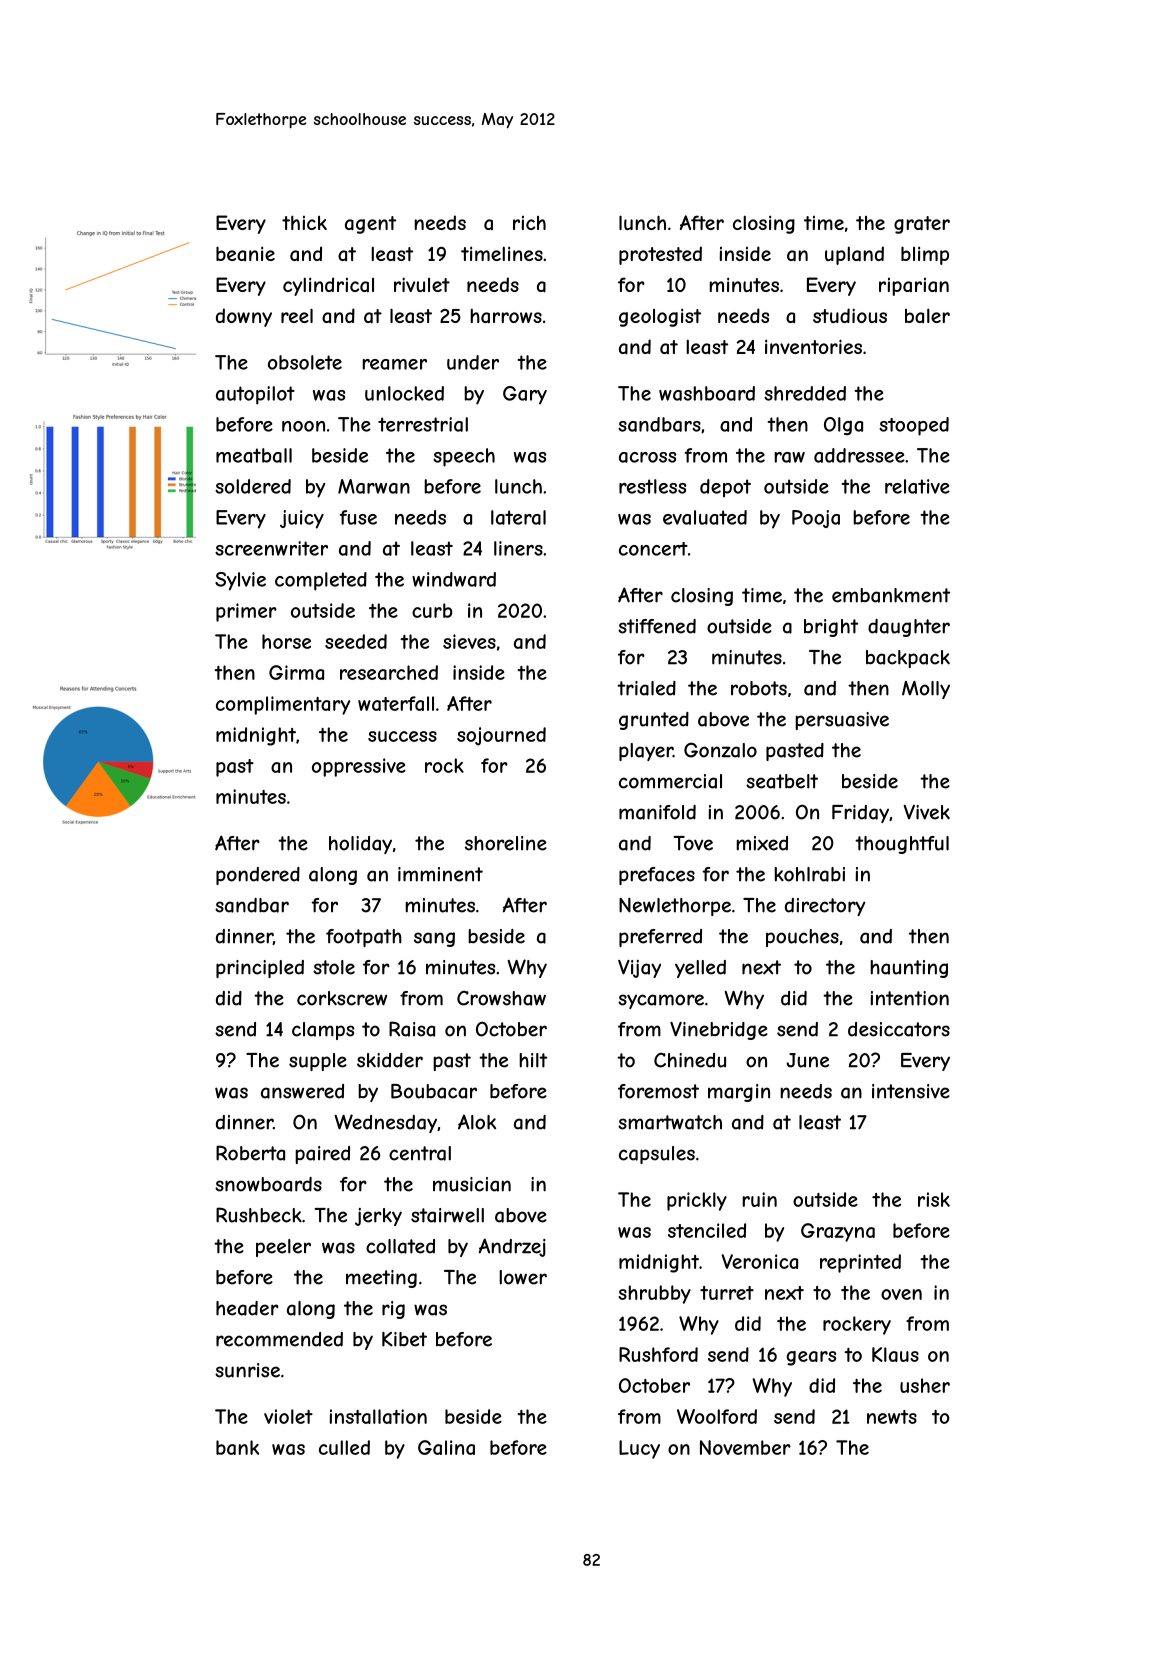 Image resolution: width=1165 pixels, height=1654 pixels. I want to click on violet, so click(288, 1416).
